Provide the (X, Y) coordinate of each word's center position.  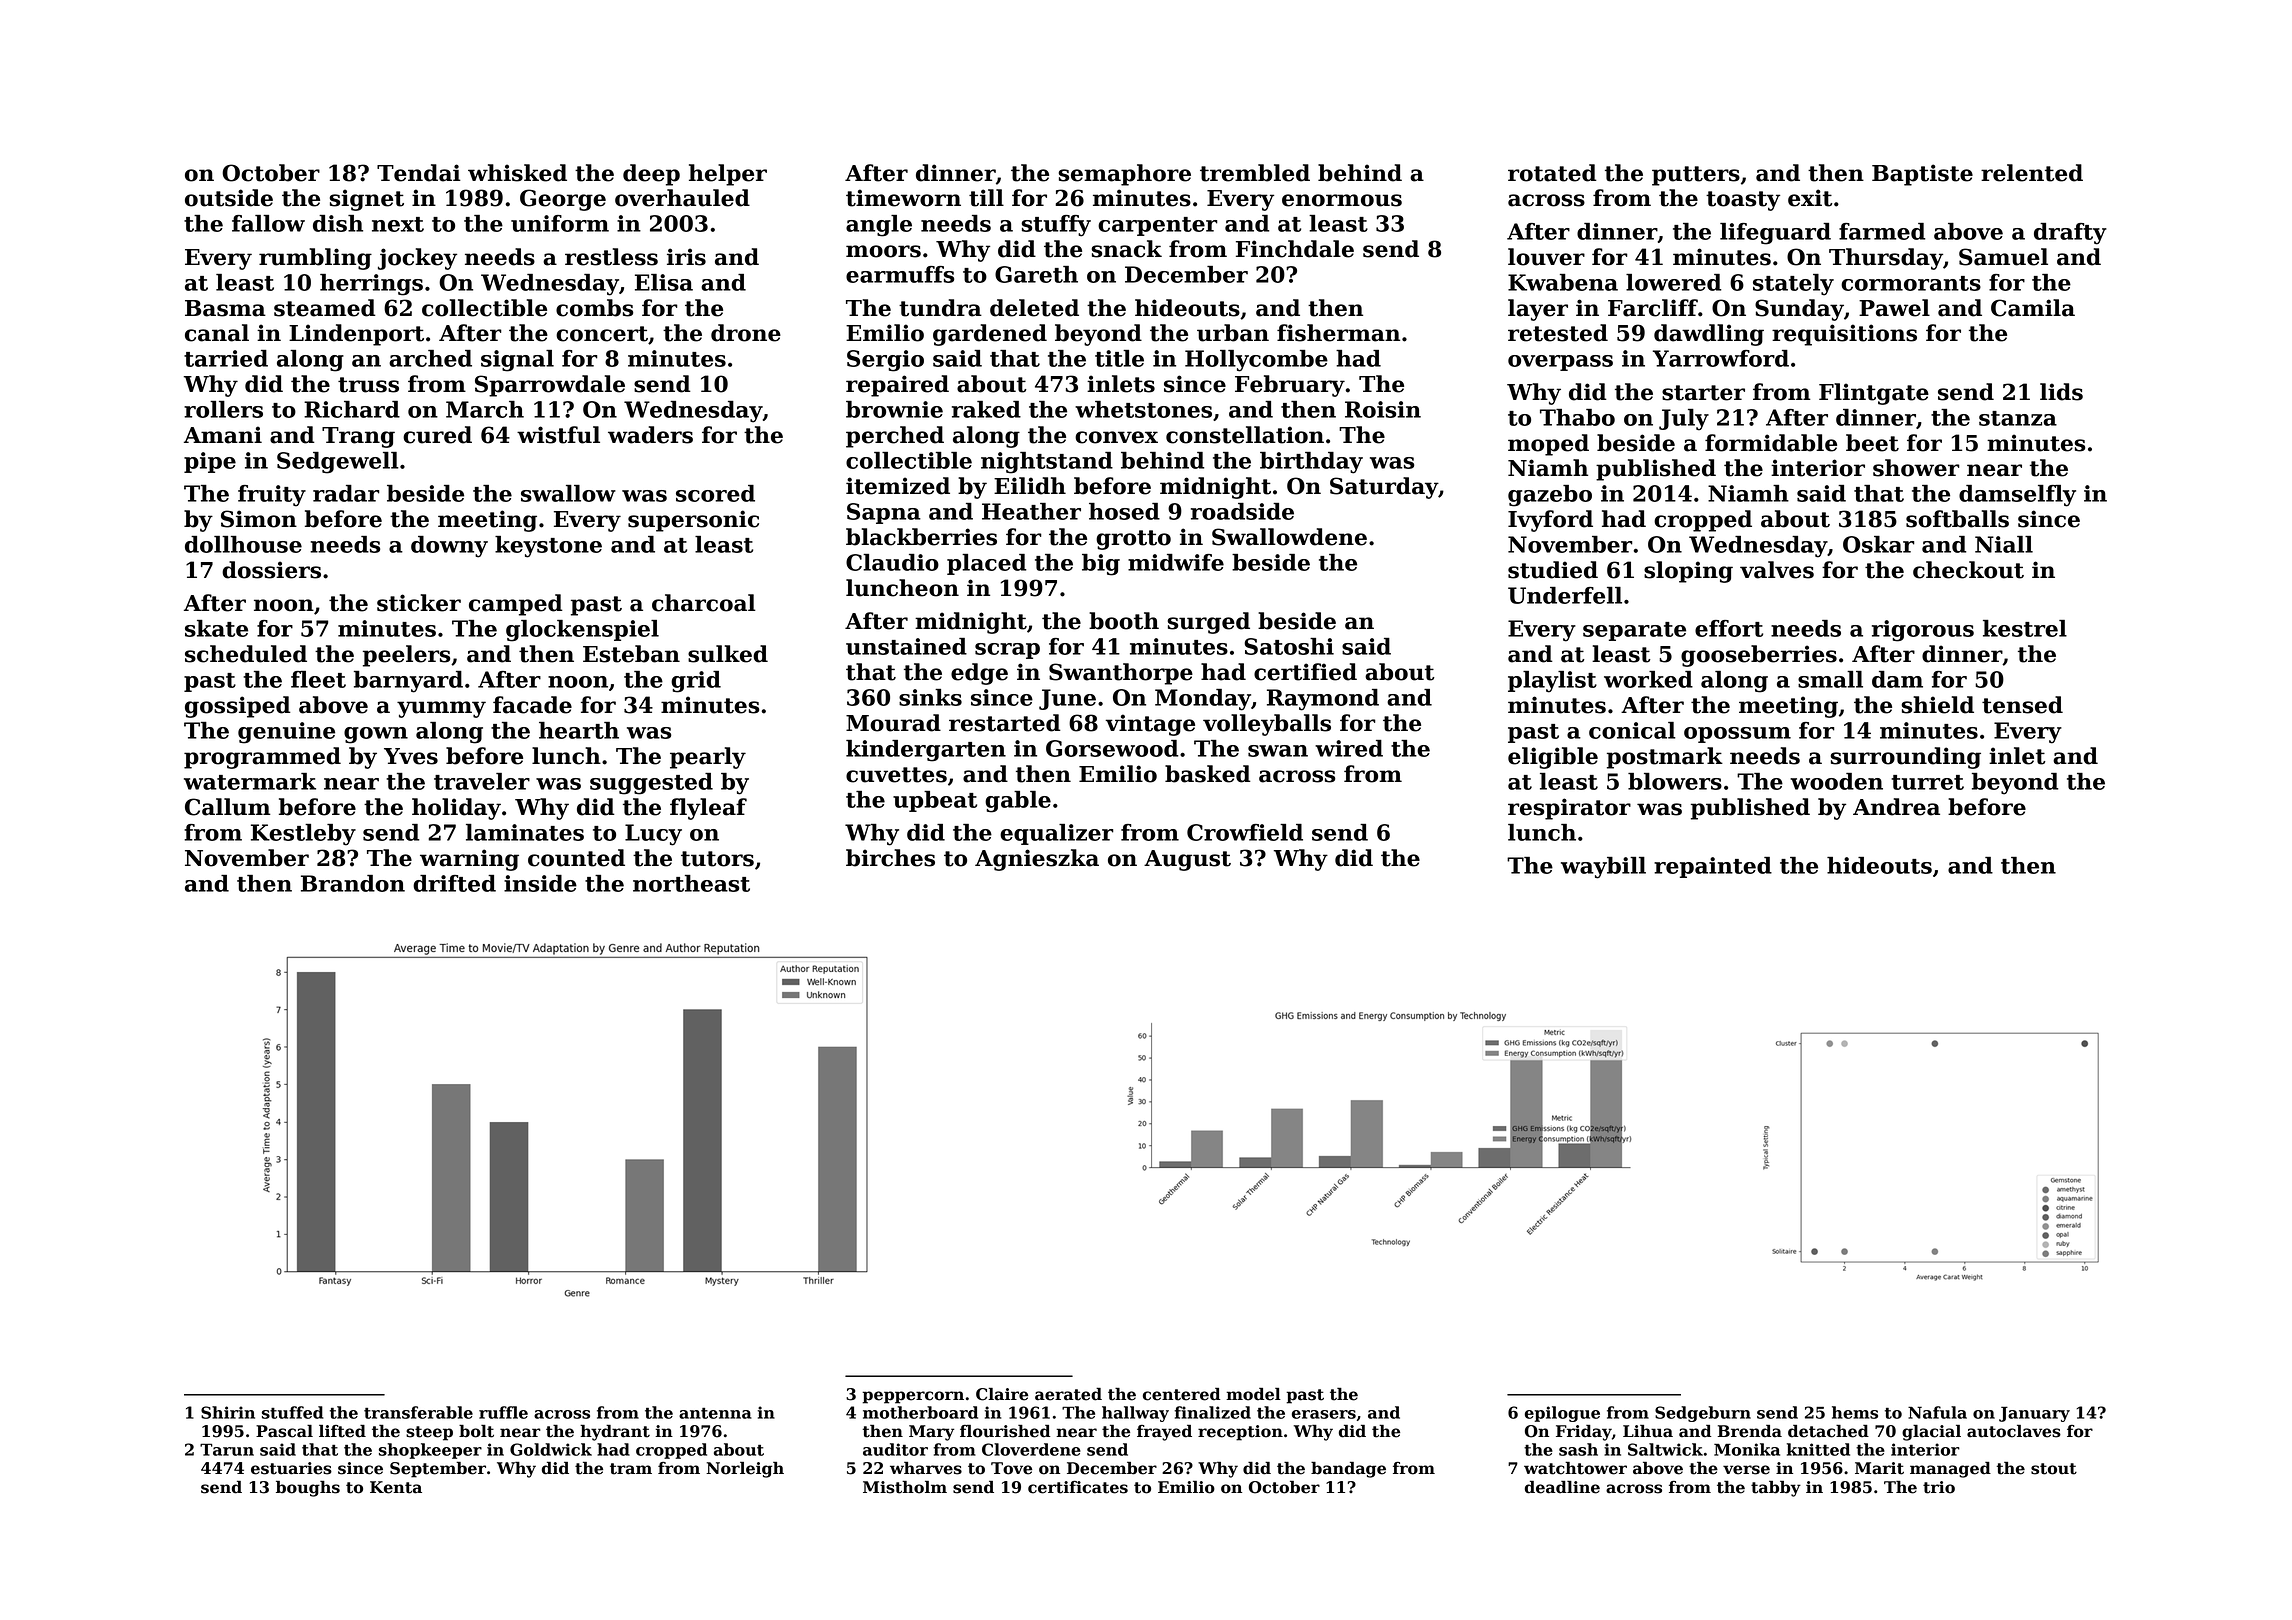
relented (2032, 173)
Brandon (353, 883)
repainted (1713, 867)
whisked (517, 173)
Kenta (396, 1487)
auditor (895, 1449)
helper (728, 175)
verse (1746, 1470)
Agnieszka (1037, 860)
